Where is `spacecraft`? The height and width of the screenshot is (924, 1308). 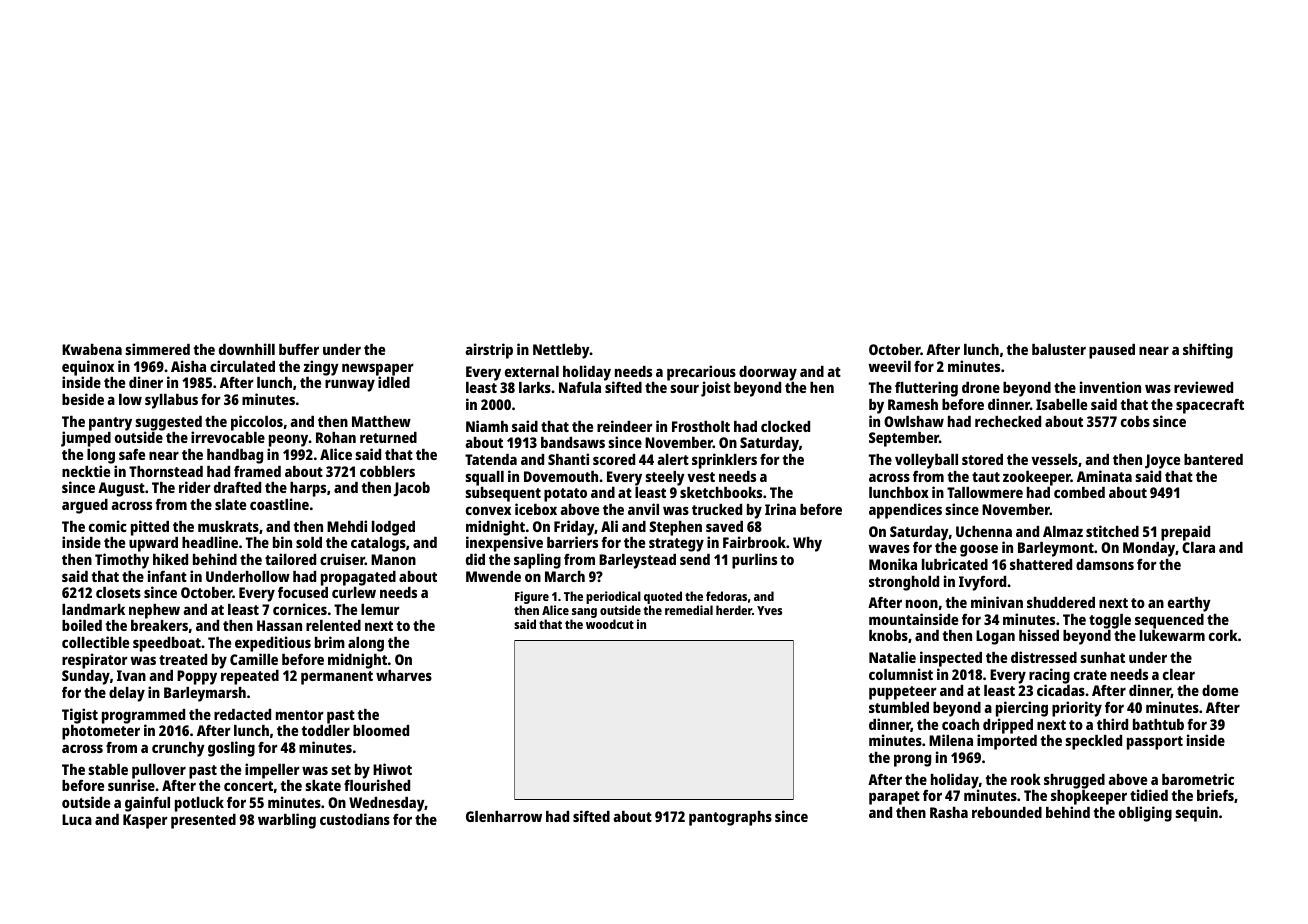
spacecraft is located at coordinates (1210, 406).
